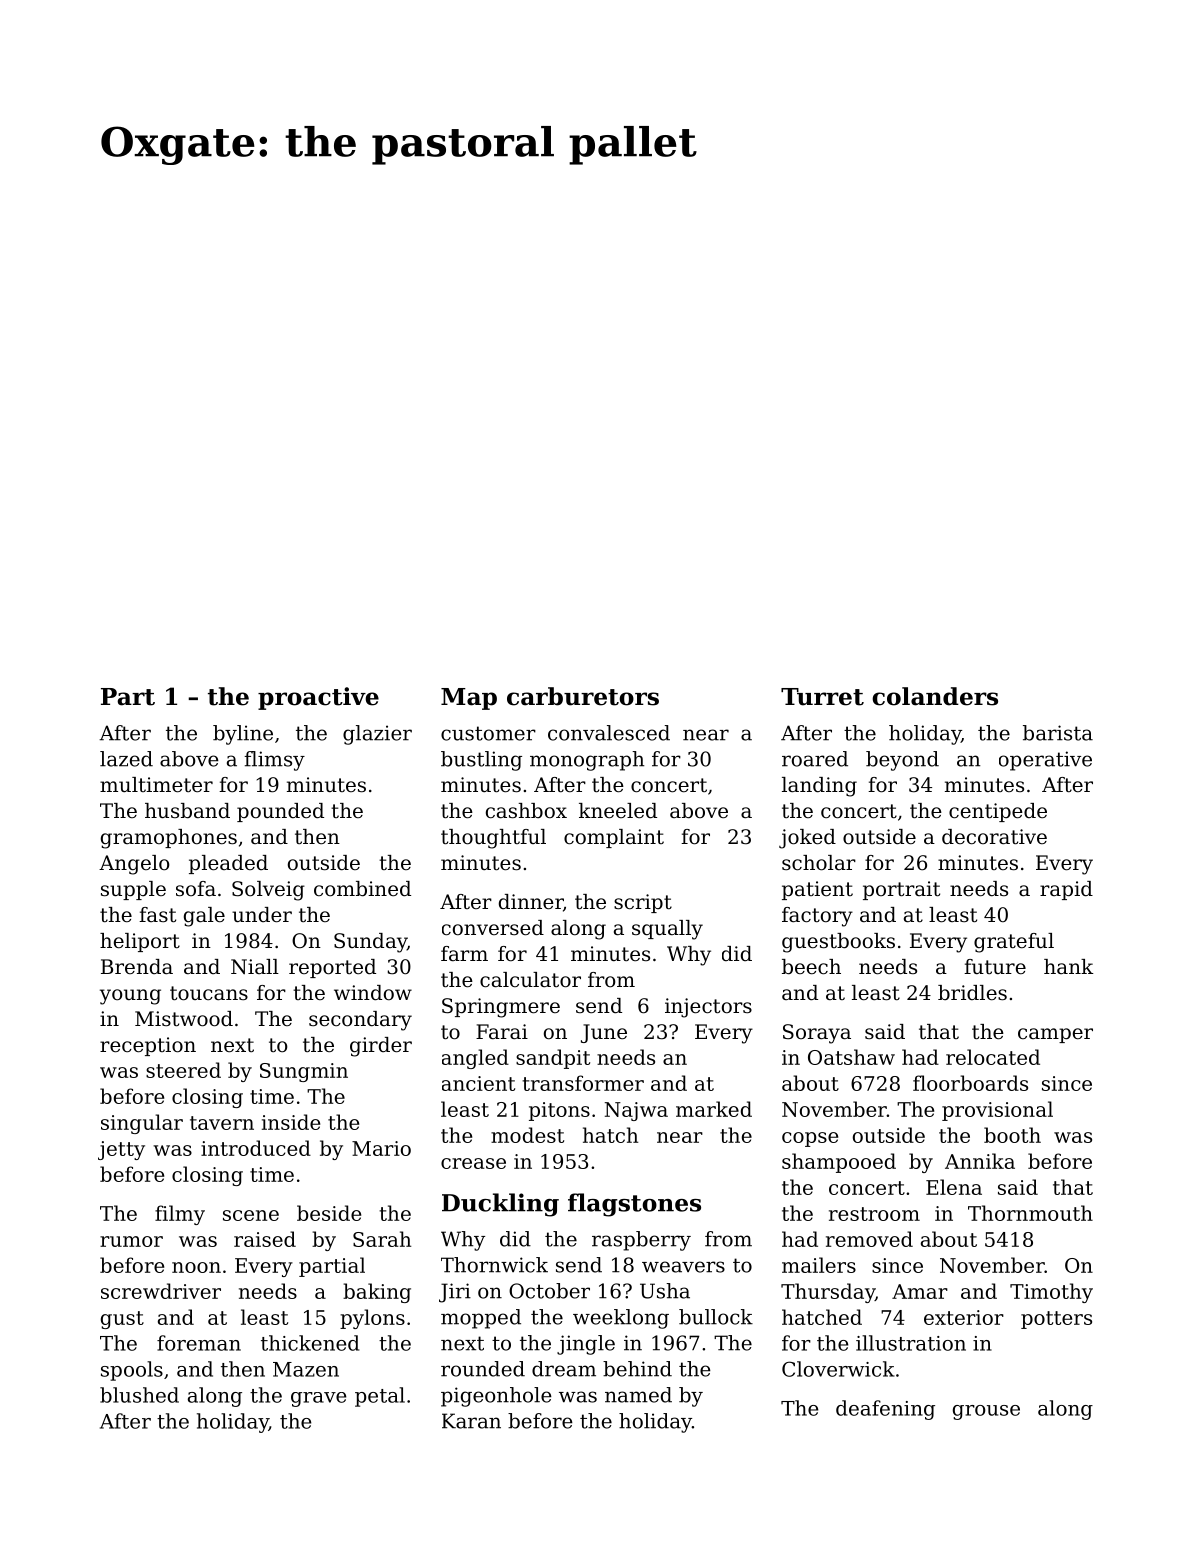 This screenshot has width=1193, height=1544. What do you see at coordinates (641, 1241) in the screenshot?
I see `raspberry` at bounding box center [641, 1241].
